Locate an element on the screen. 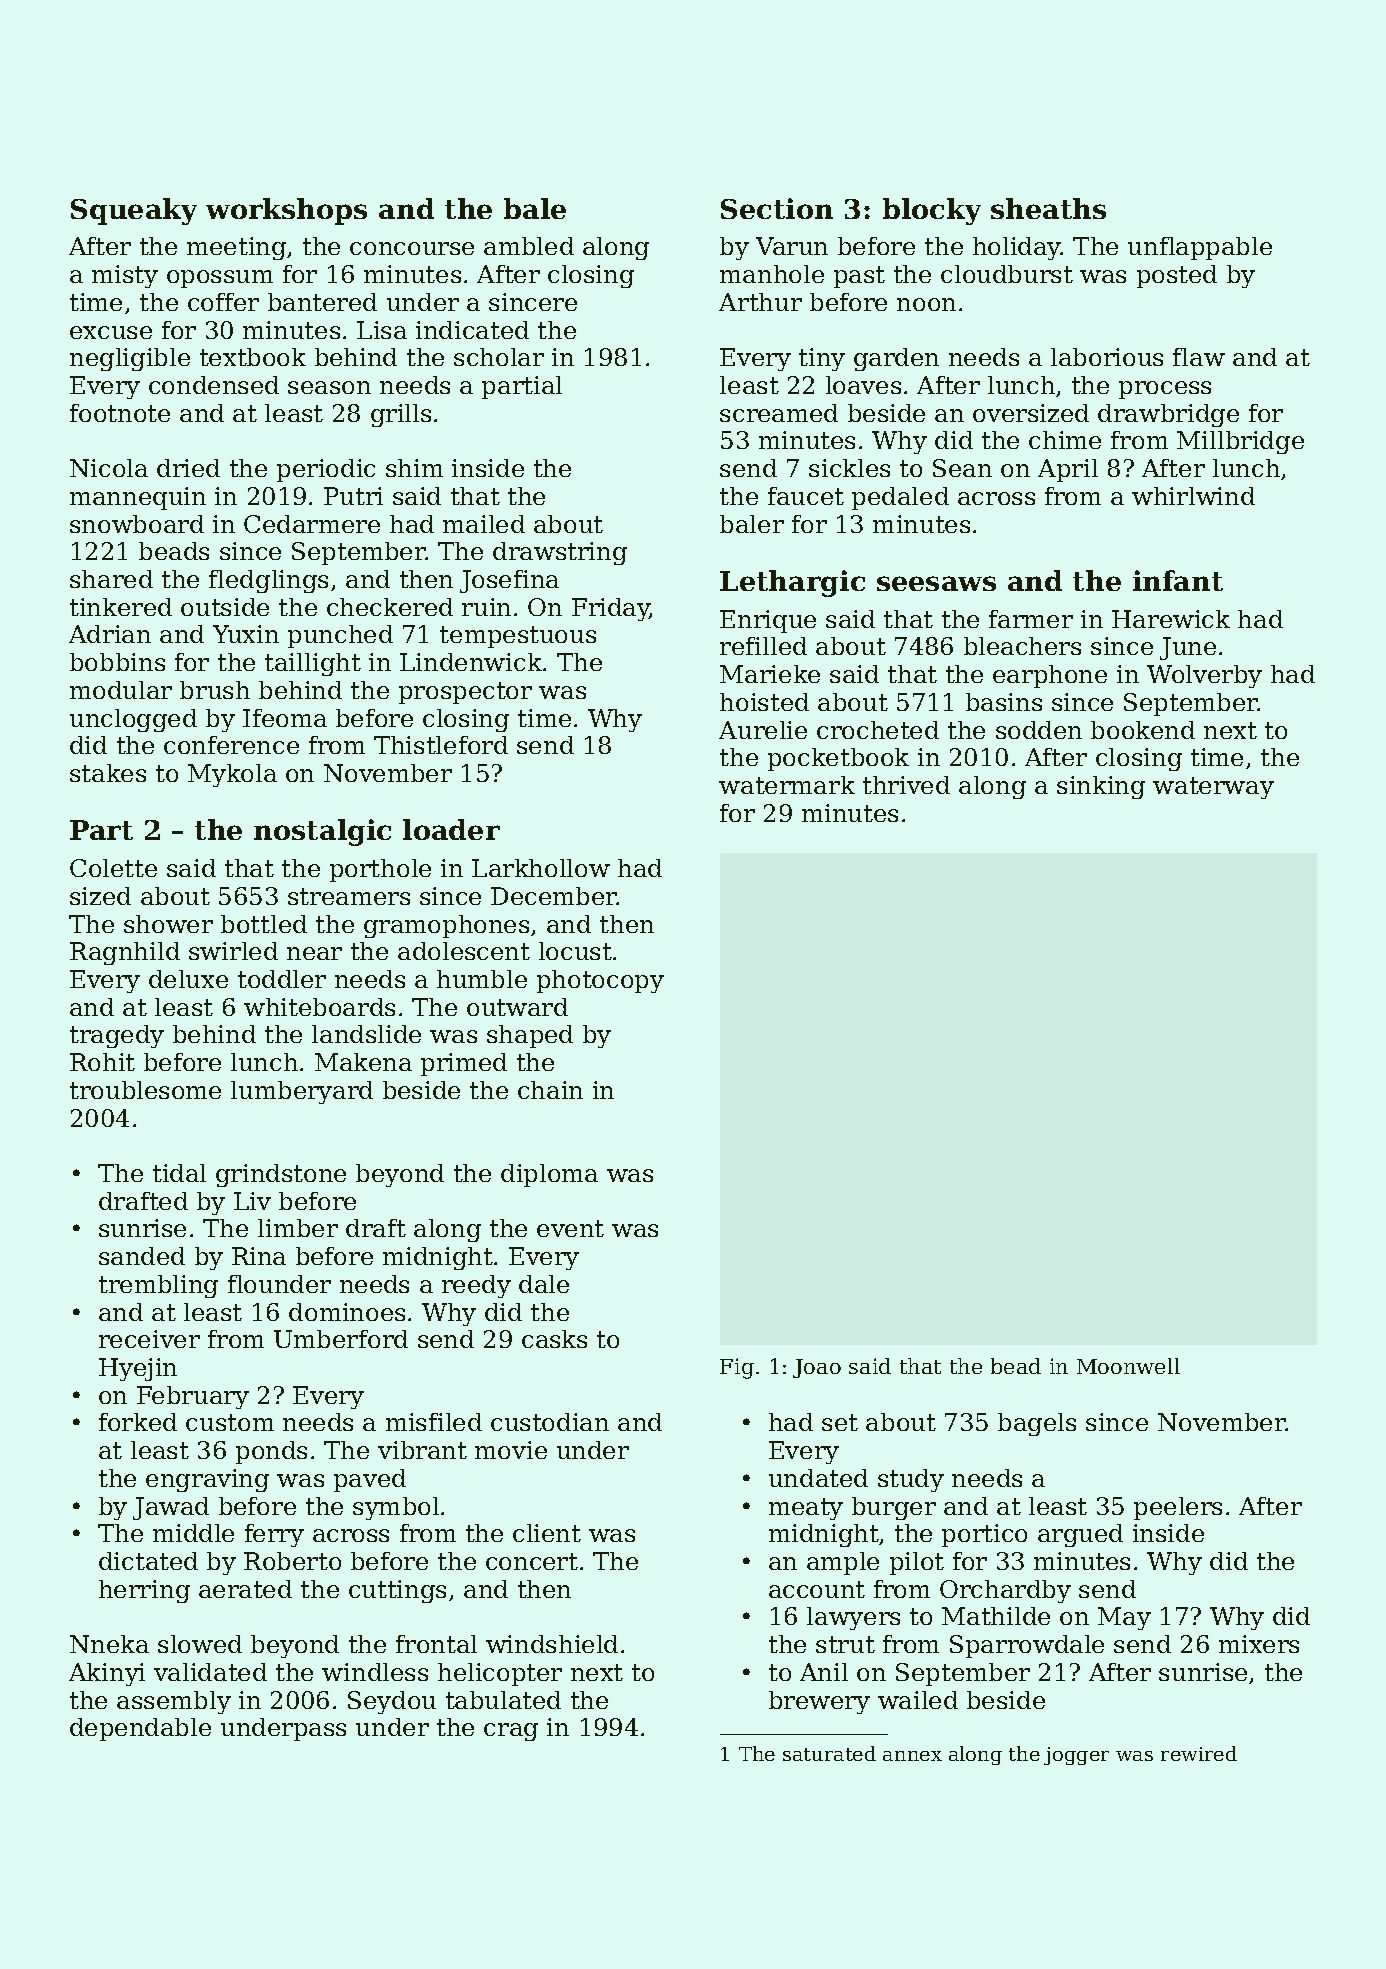 The image size is (1386, 1969). bagels is located at coordinates (1037, 1424).
